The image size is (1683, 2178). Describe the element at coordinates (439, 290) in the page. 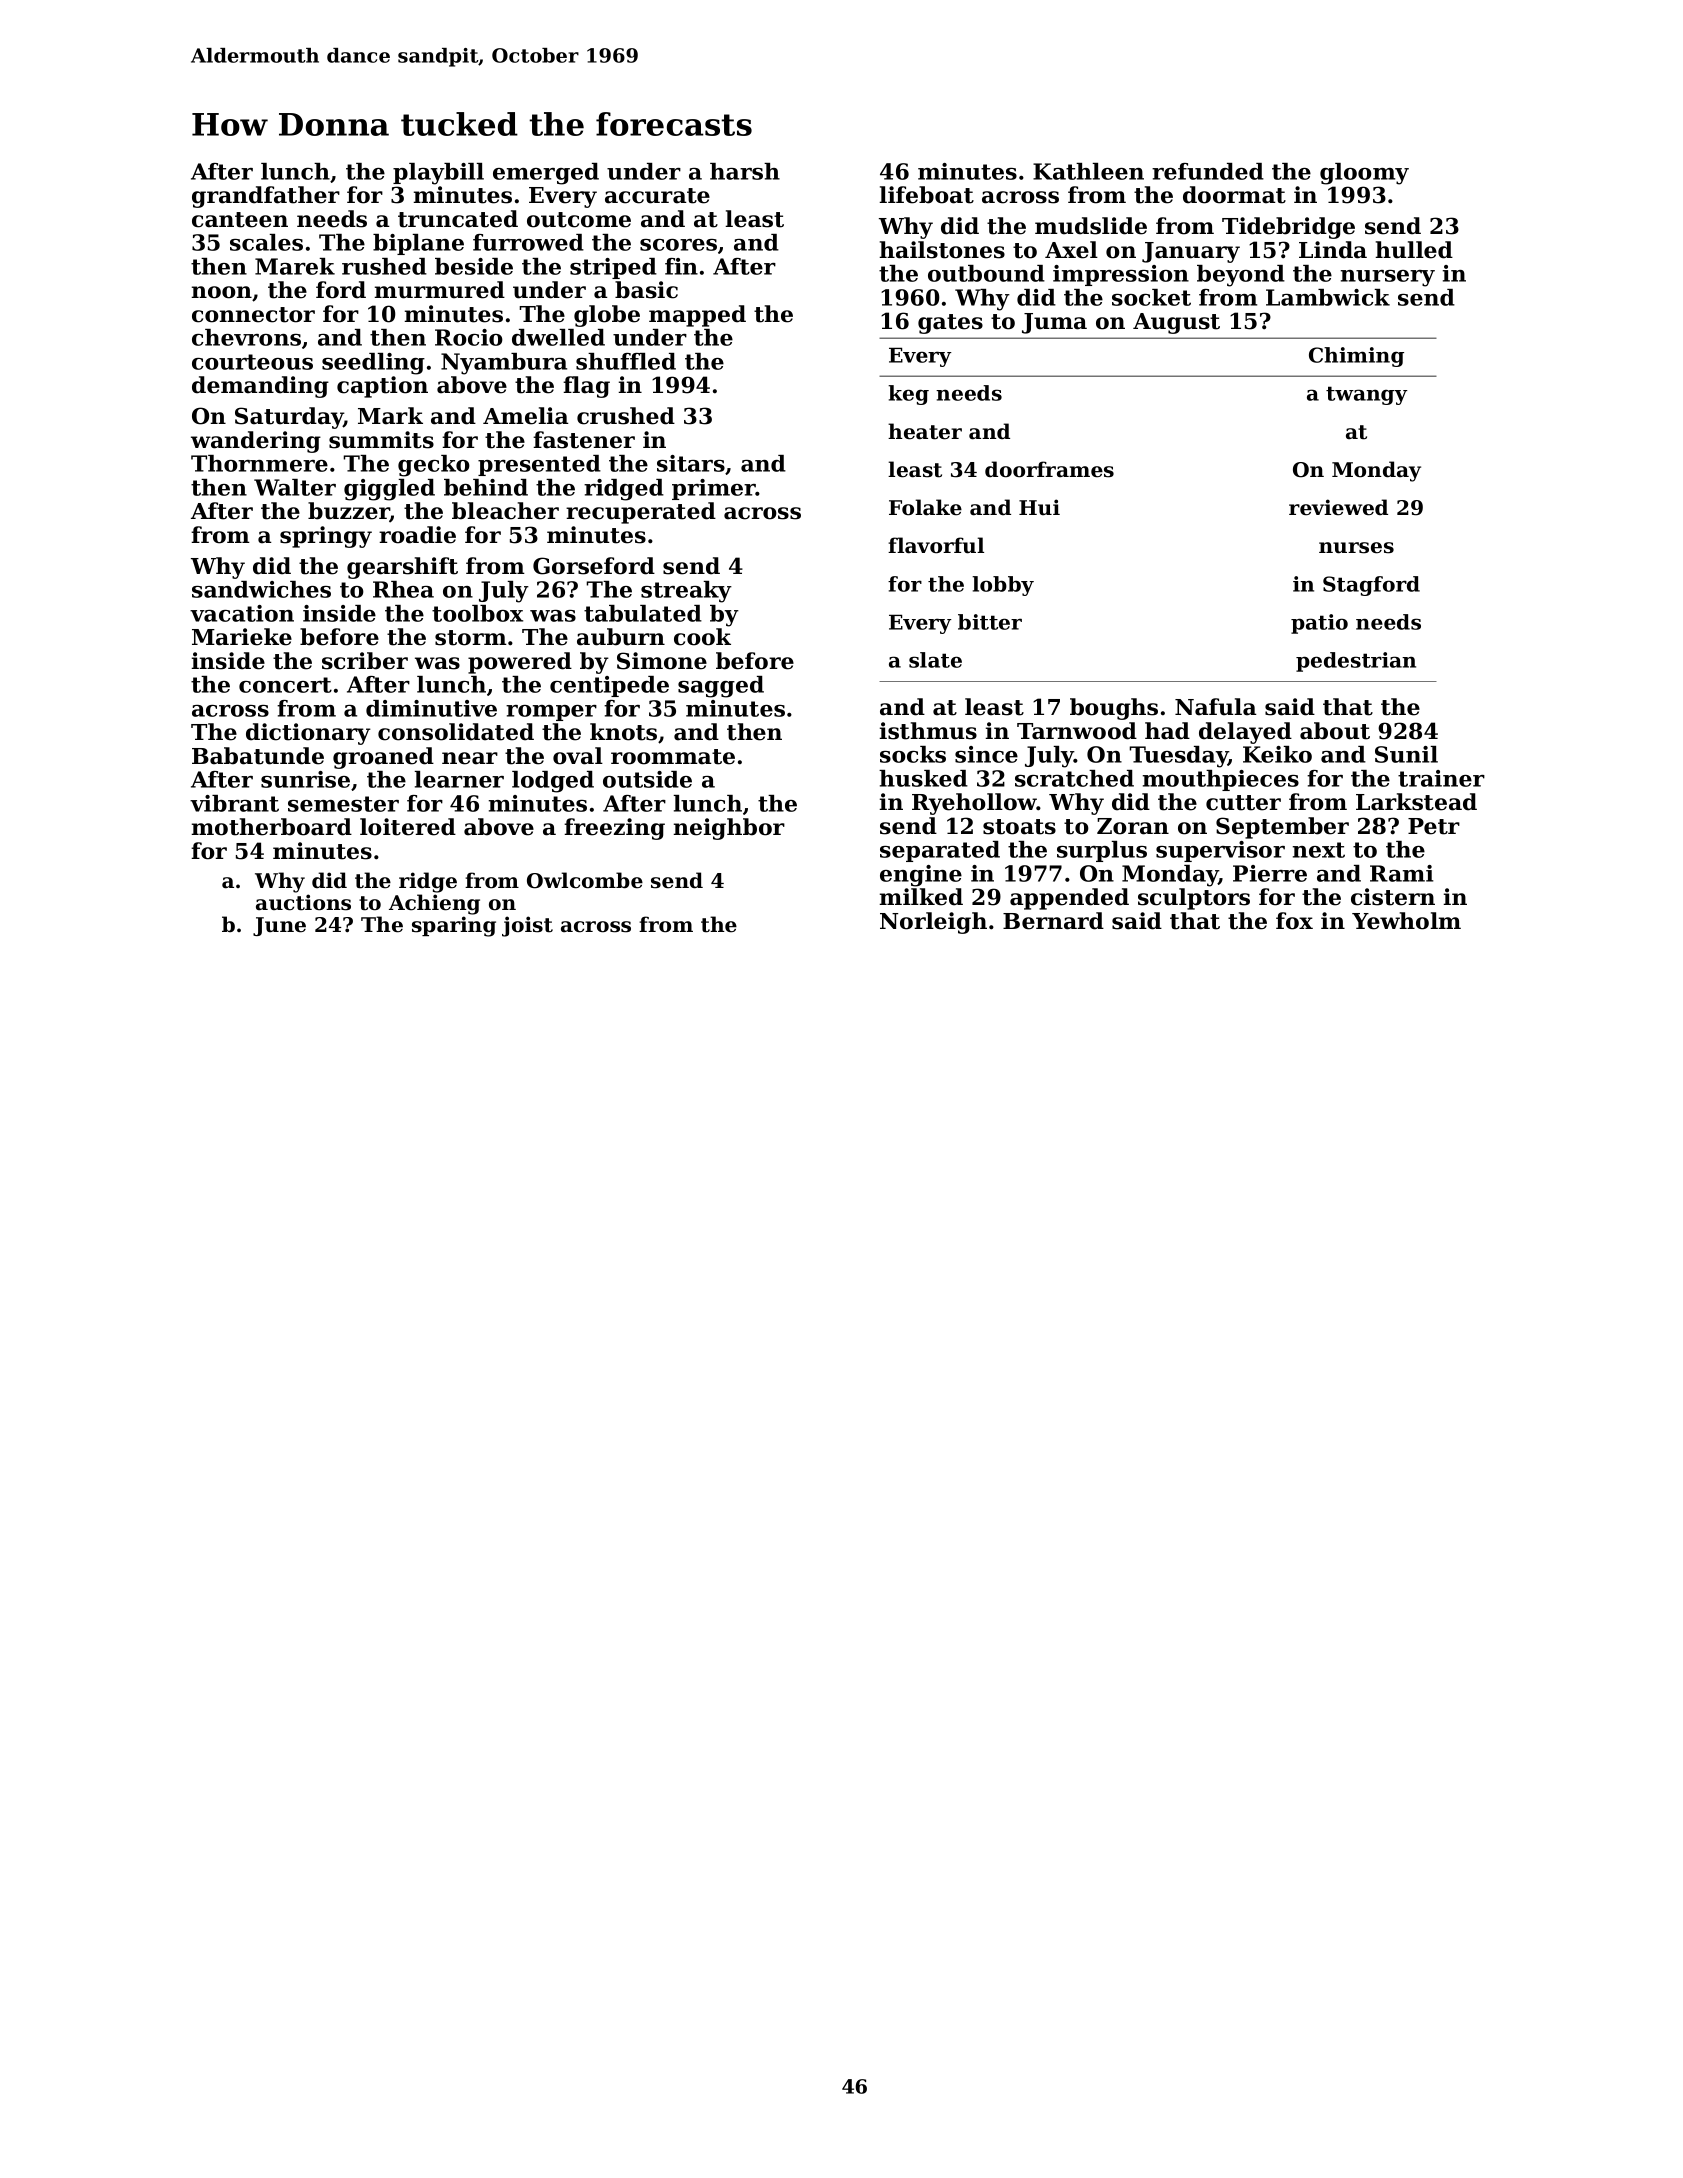

I see `murmured` at that location.
